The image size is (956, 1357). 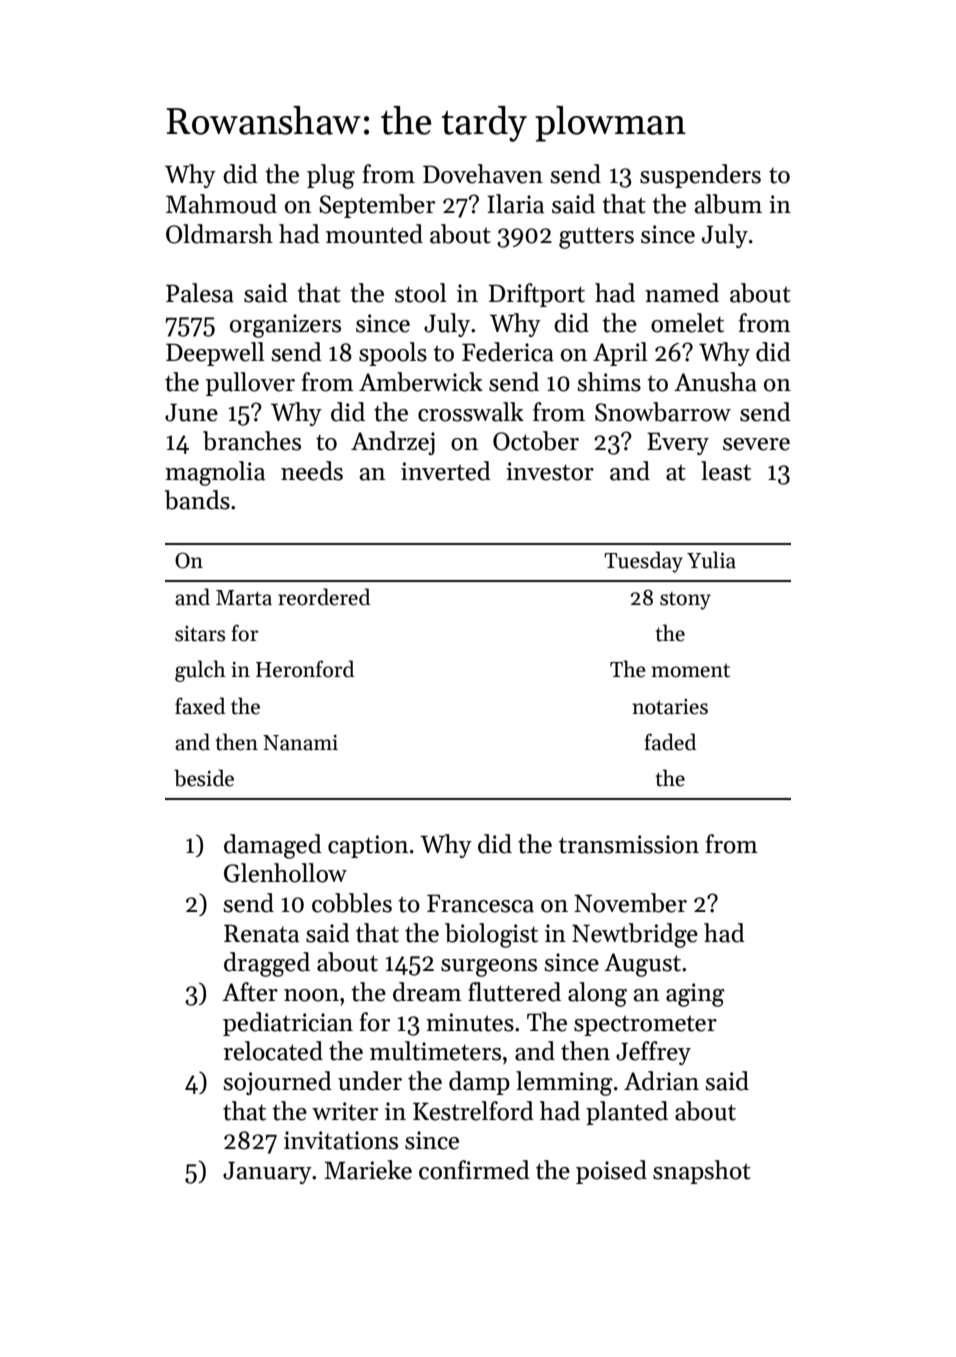 I want to click on Renata, so click(x=261, y=933).
